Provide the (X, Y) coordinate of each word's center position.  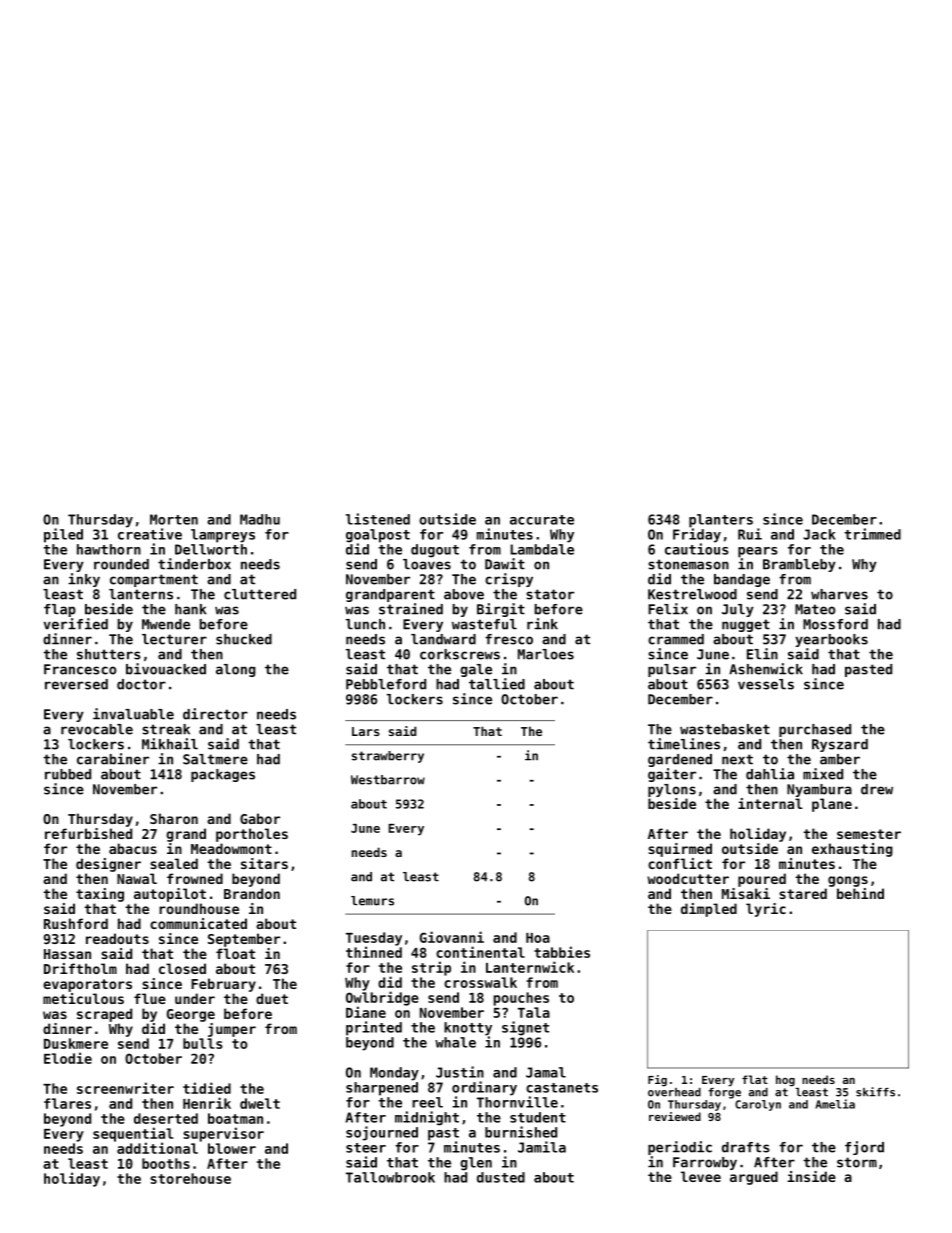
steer (366, 1148)
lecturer (174, 639)
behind (860, 893)
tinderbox (194, 564)
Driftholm (80, 968)
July (738, 610)
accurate (542, 520)
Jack (819, 534)
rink (542, 624)
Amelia (835, 1104)
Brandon (252, 893)
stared (803, 893)
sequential (133, 1134)
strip (431, 968)
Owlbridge (382, 998)
